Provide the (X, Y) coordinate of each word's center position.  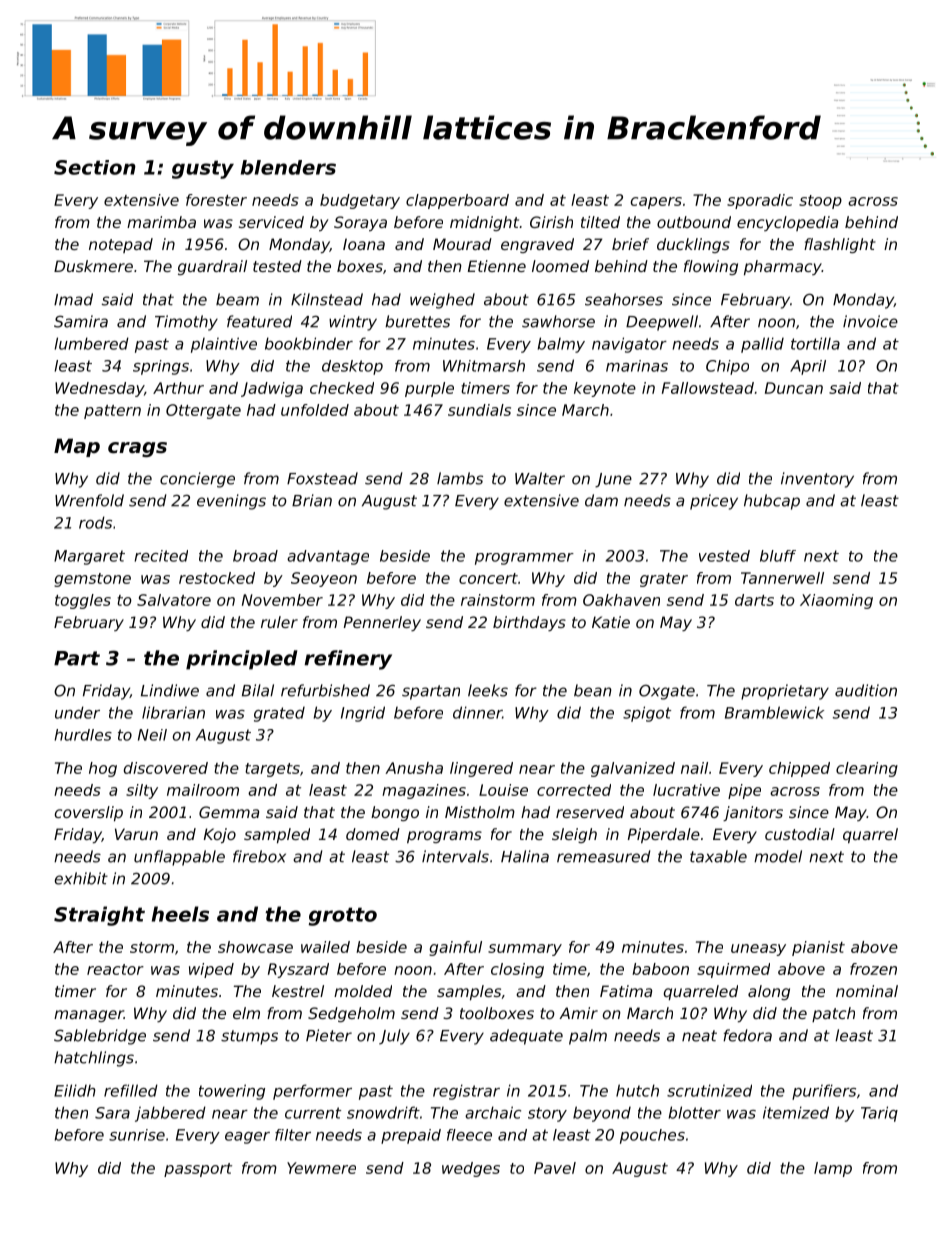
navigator (629, 345)
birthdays (529, 623)
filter (293, 1135)
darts (754, 600)
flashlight (840, 245)
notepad (121, 245)
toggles (83, 601)
